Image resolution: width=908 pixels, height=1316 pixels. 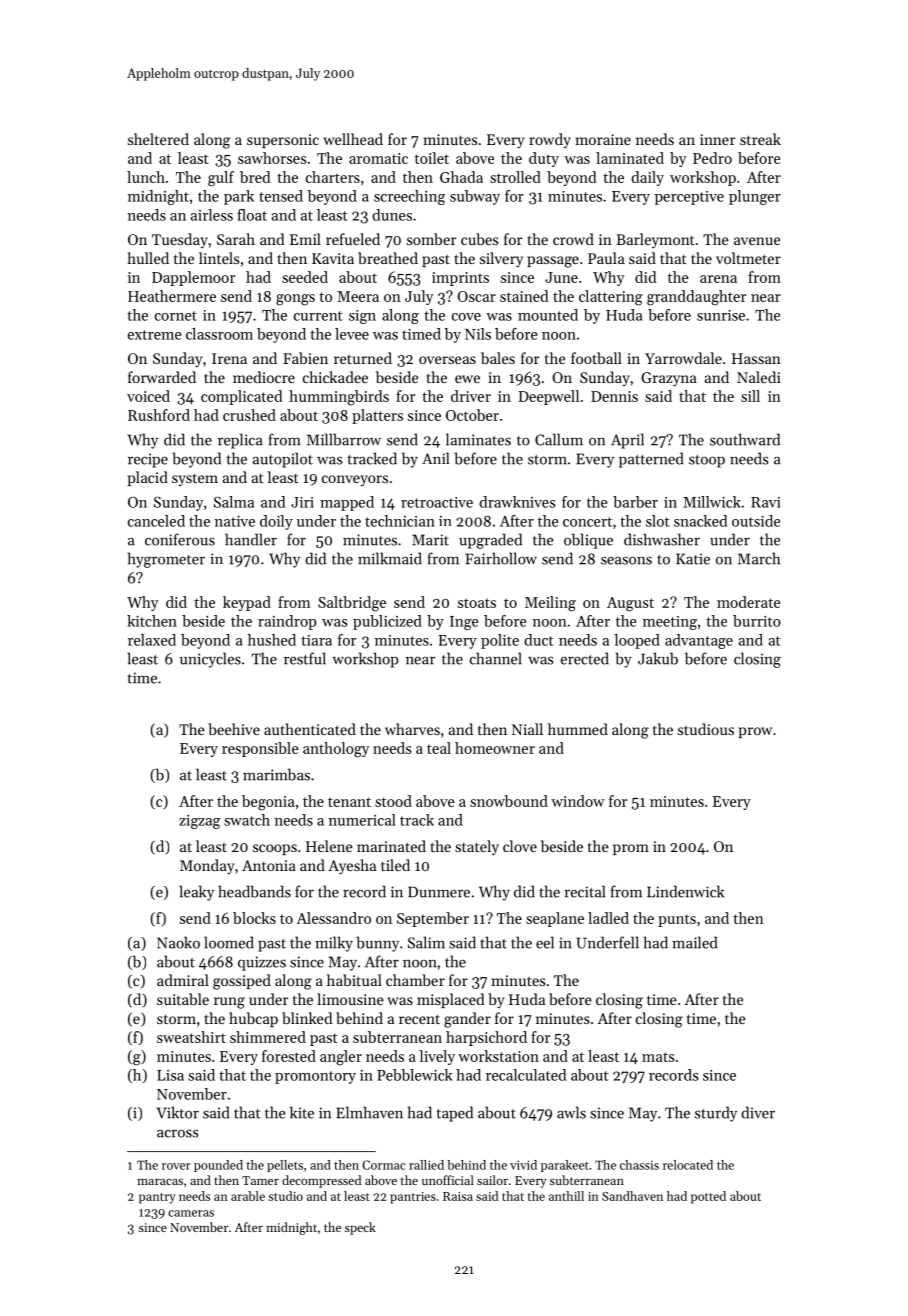 I want to click on streak, so click(x=760, y=139).
